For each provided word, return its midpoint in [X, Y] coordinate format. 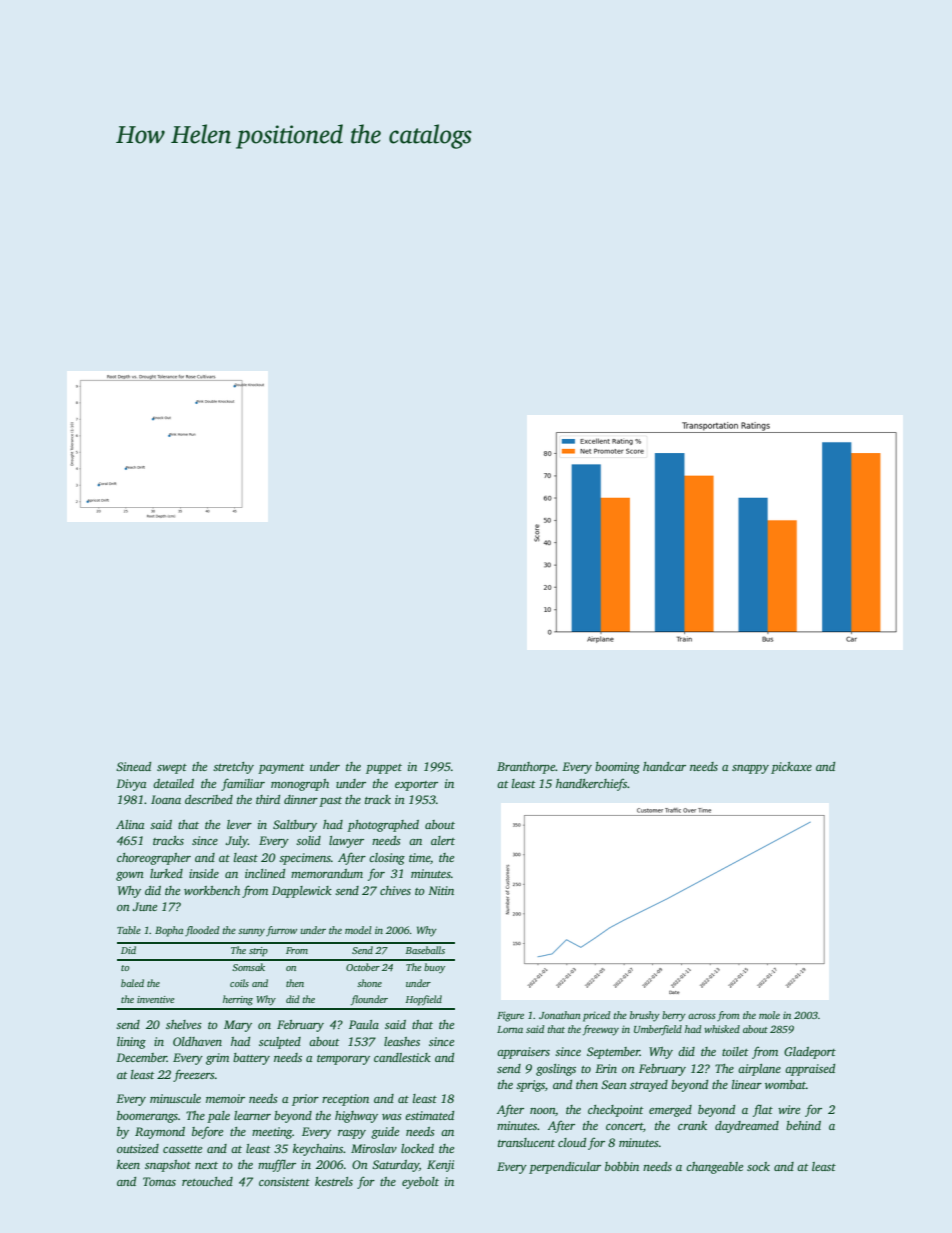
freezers [194, 1075]
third [268, 799]
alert [443, 840]
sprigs [530, 1086]
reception [345, 1100]
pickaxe [791, 768]
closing [387, 859]
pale [218, 1117]
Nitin [441, 890]
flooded [202, 931]
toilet [735, 1051]
